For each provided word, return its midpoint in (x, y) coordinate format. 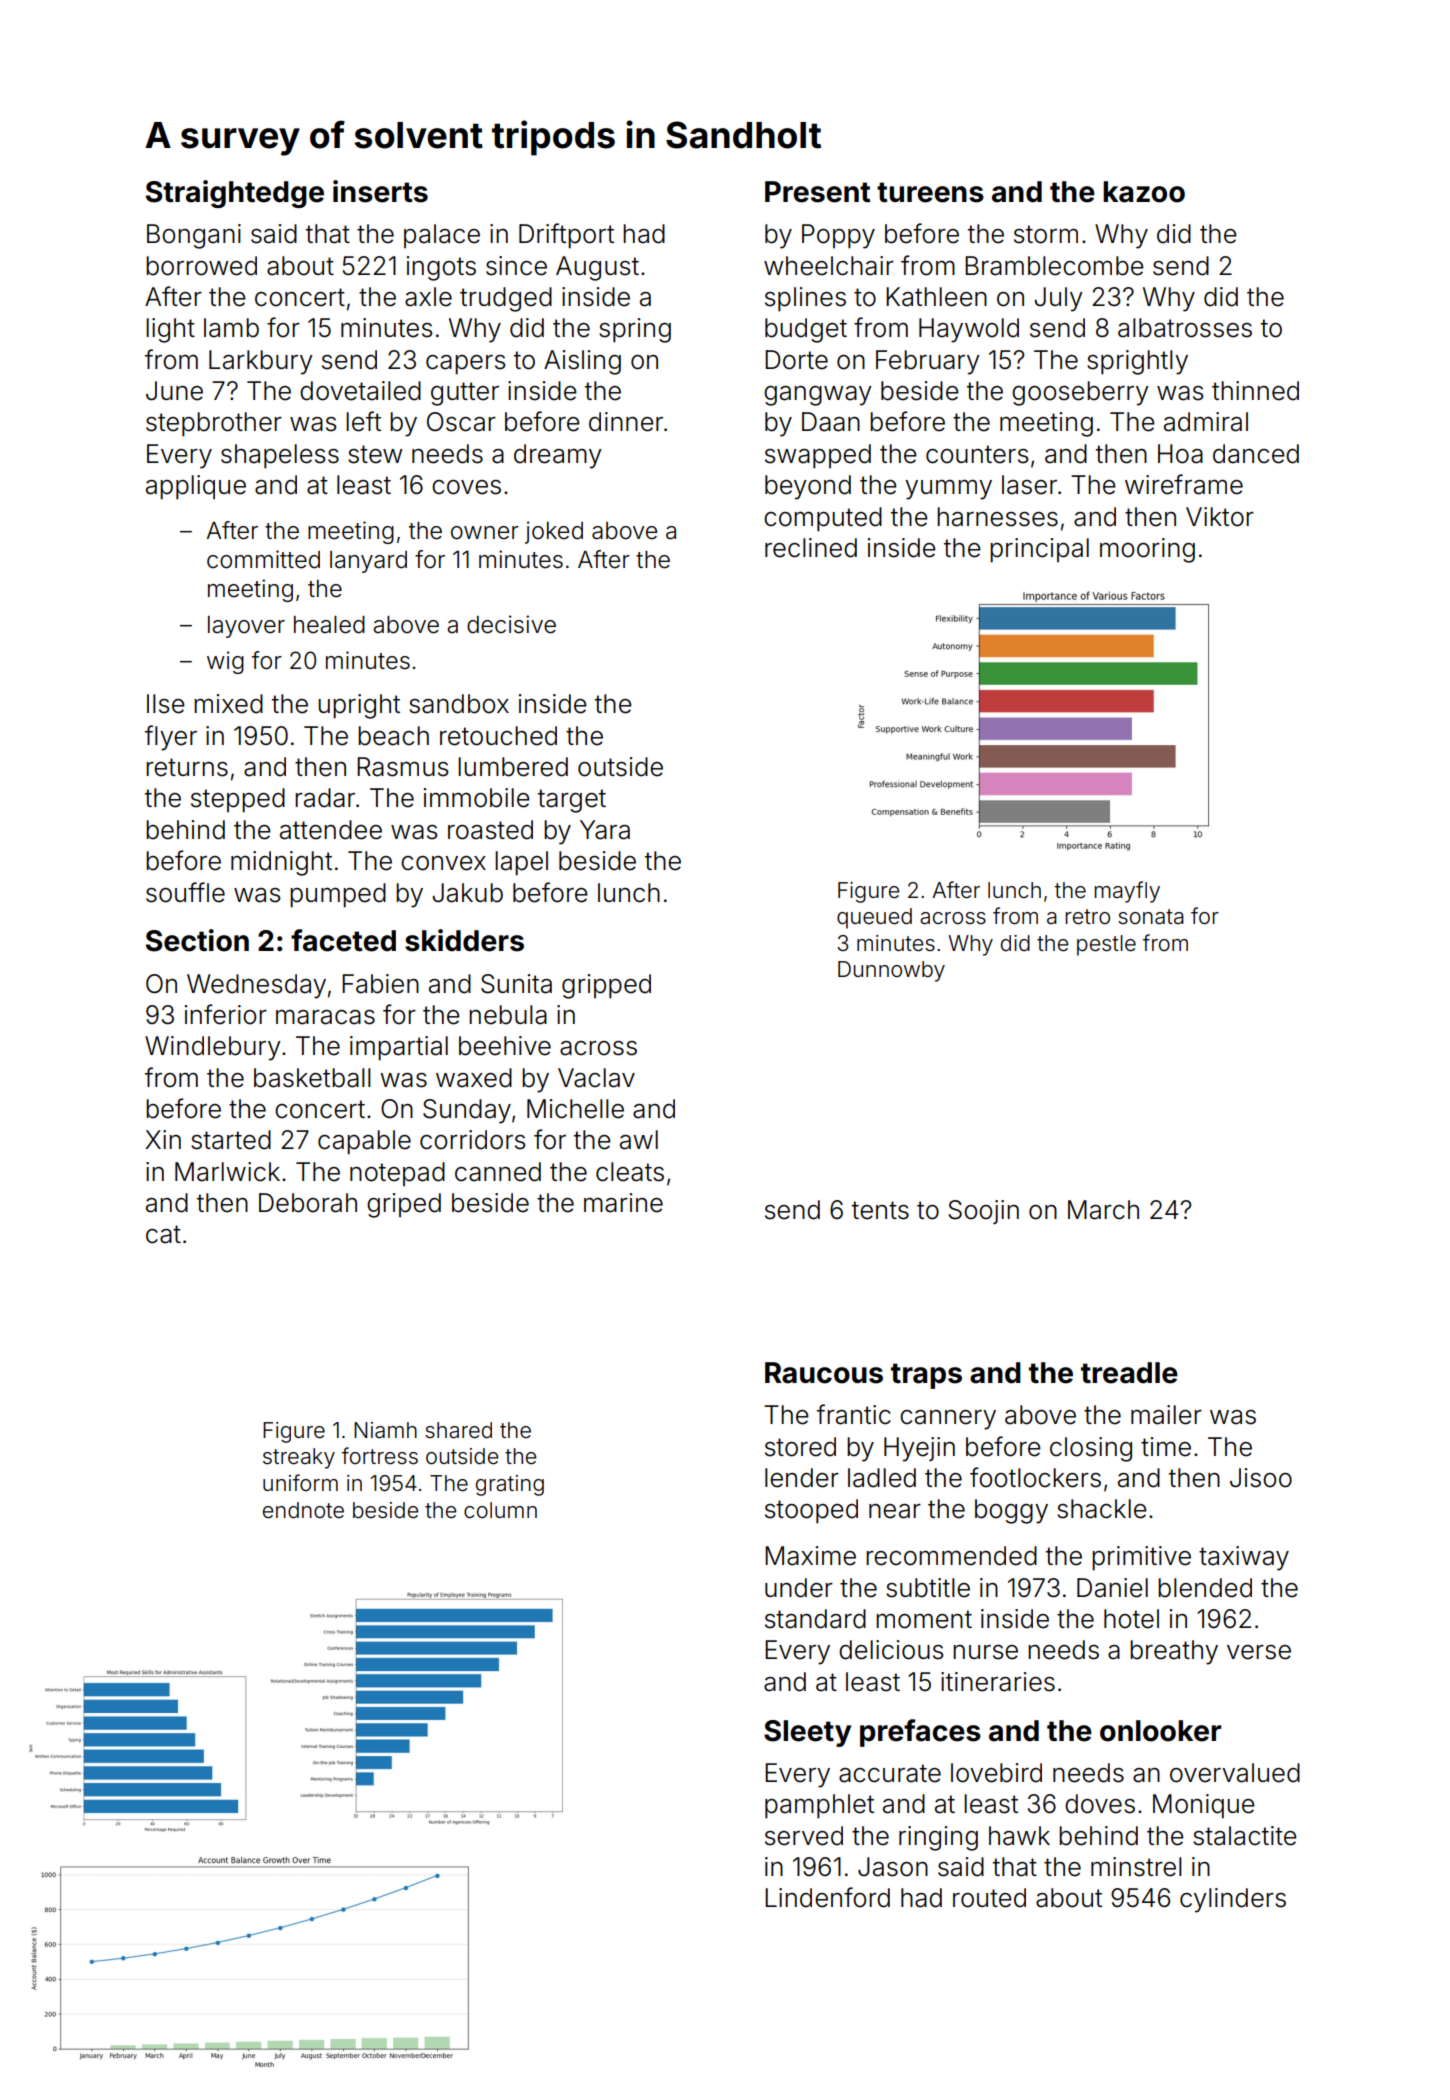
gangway (818, 396)
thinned (1255, 391)
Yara (605, 830)
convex (443, 863)
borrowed (201, 266)
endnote (303, 1510)
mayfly (1127, 892)
